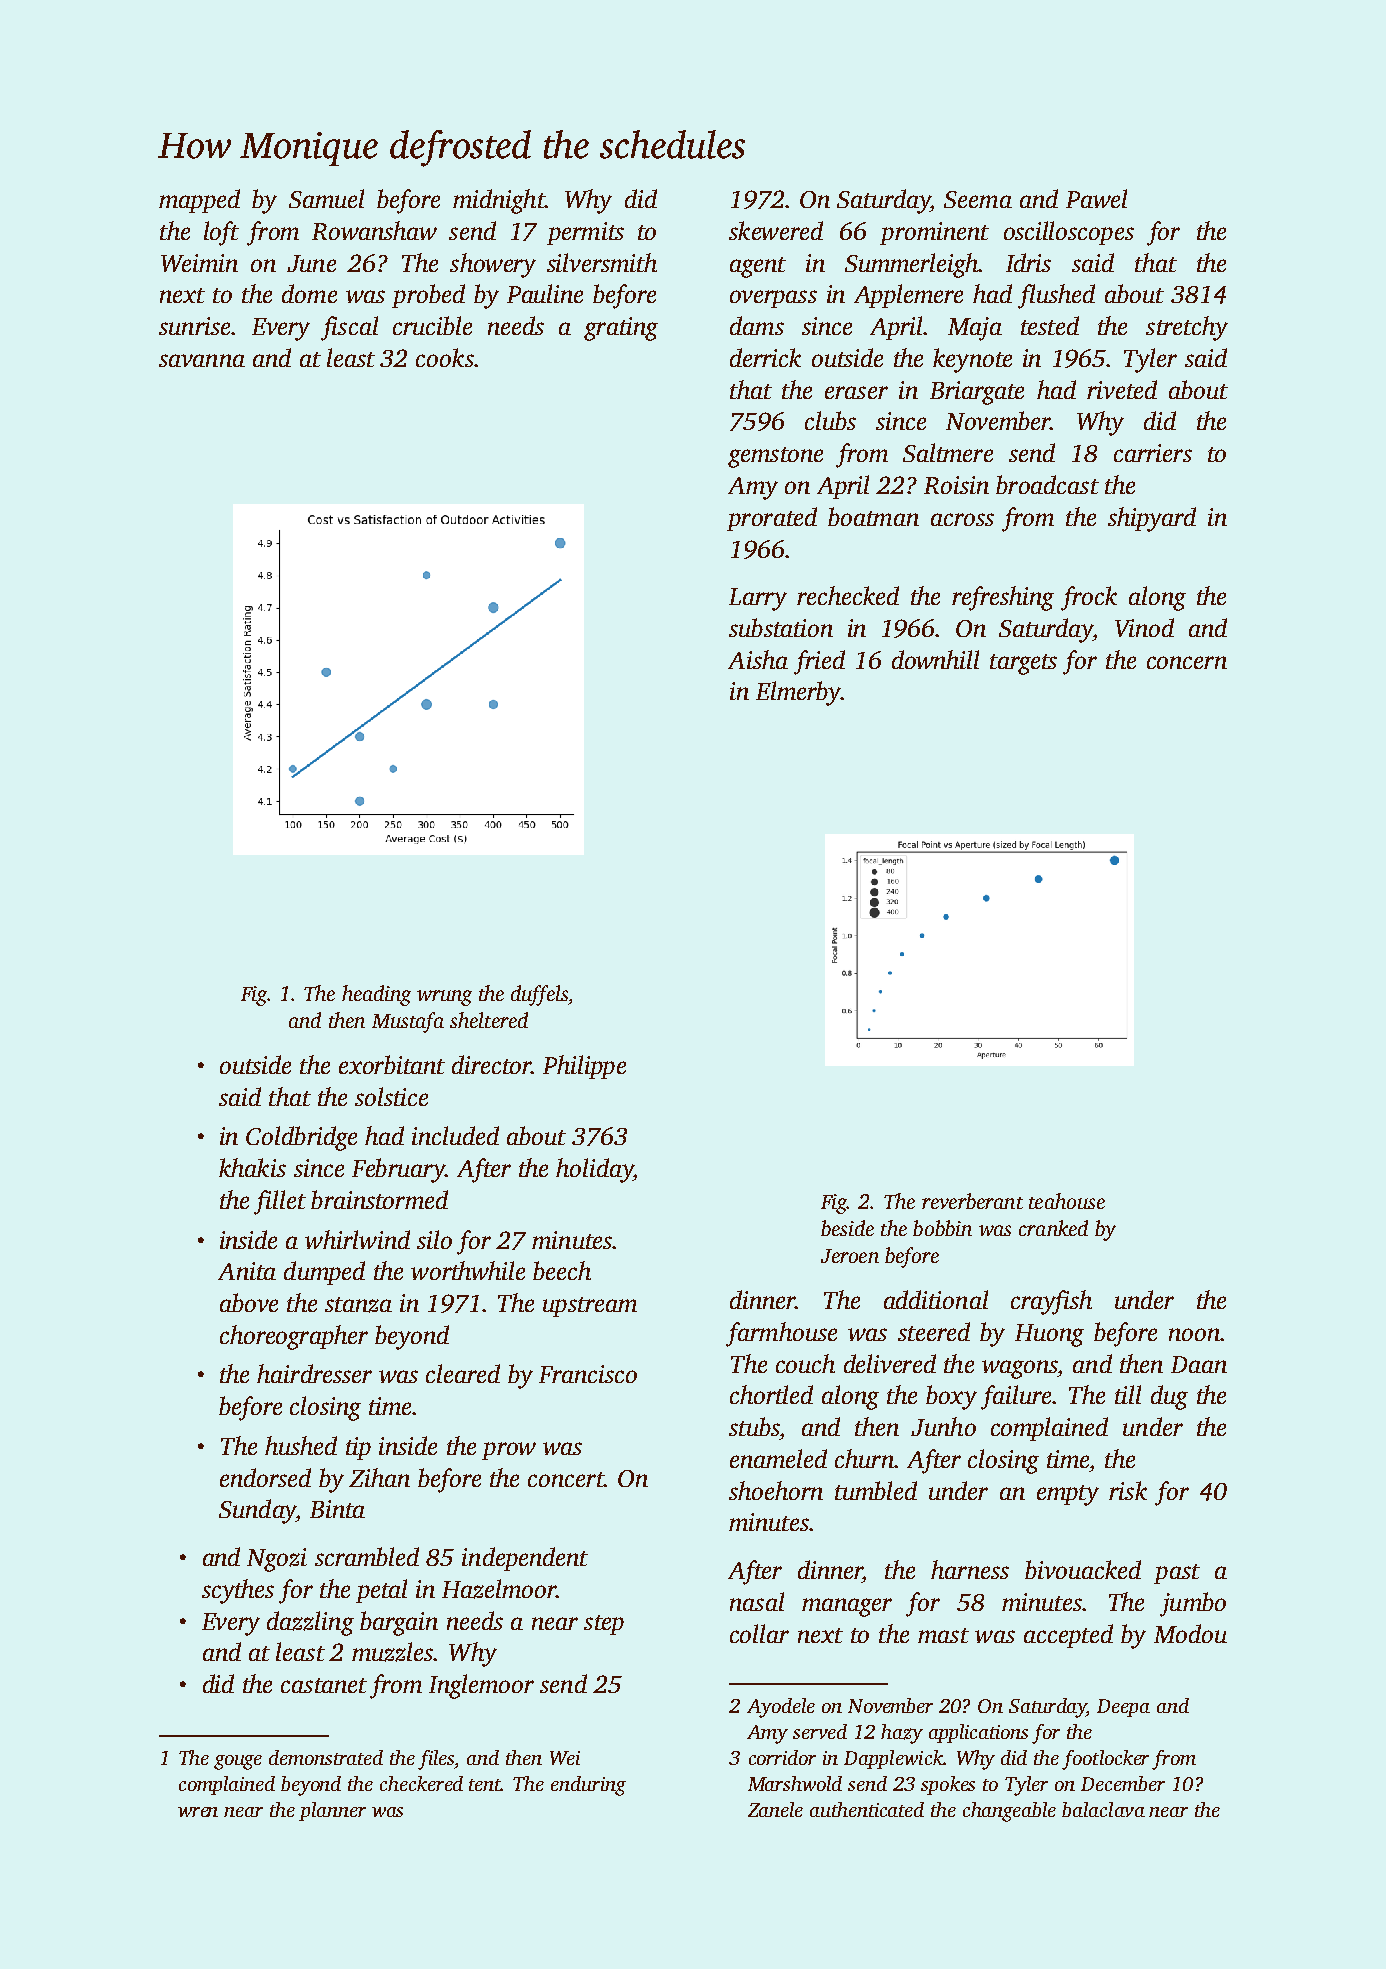 The image size is (1386, 1969). What do you see at coordinates (326, 198) in the document?
I see `Samuel` at bounding box center [326, 198].
